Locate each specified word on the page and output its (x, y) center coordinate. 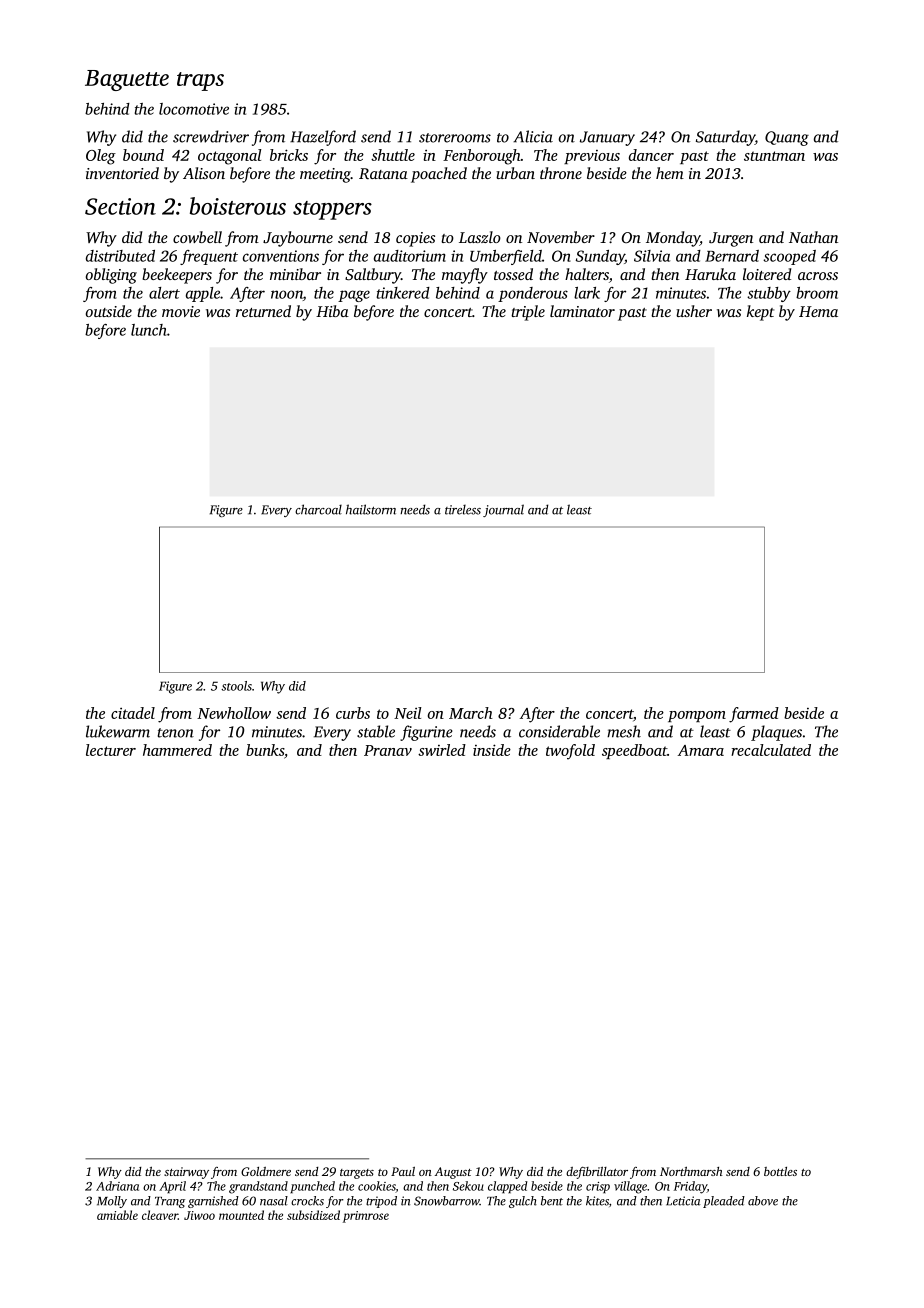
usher (694, 311)
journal (503, 510)
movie (181, 311)
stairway (186, 1173)
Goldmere (266, 1171)
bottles (780, 1171)
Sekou (468, 1186)
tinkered (403, 293)
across (818, 276)
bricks (289, 155)
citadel (133, 713)
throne (561, 173)
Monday (673, 239)
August (453, 1173)
